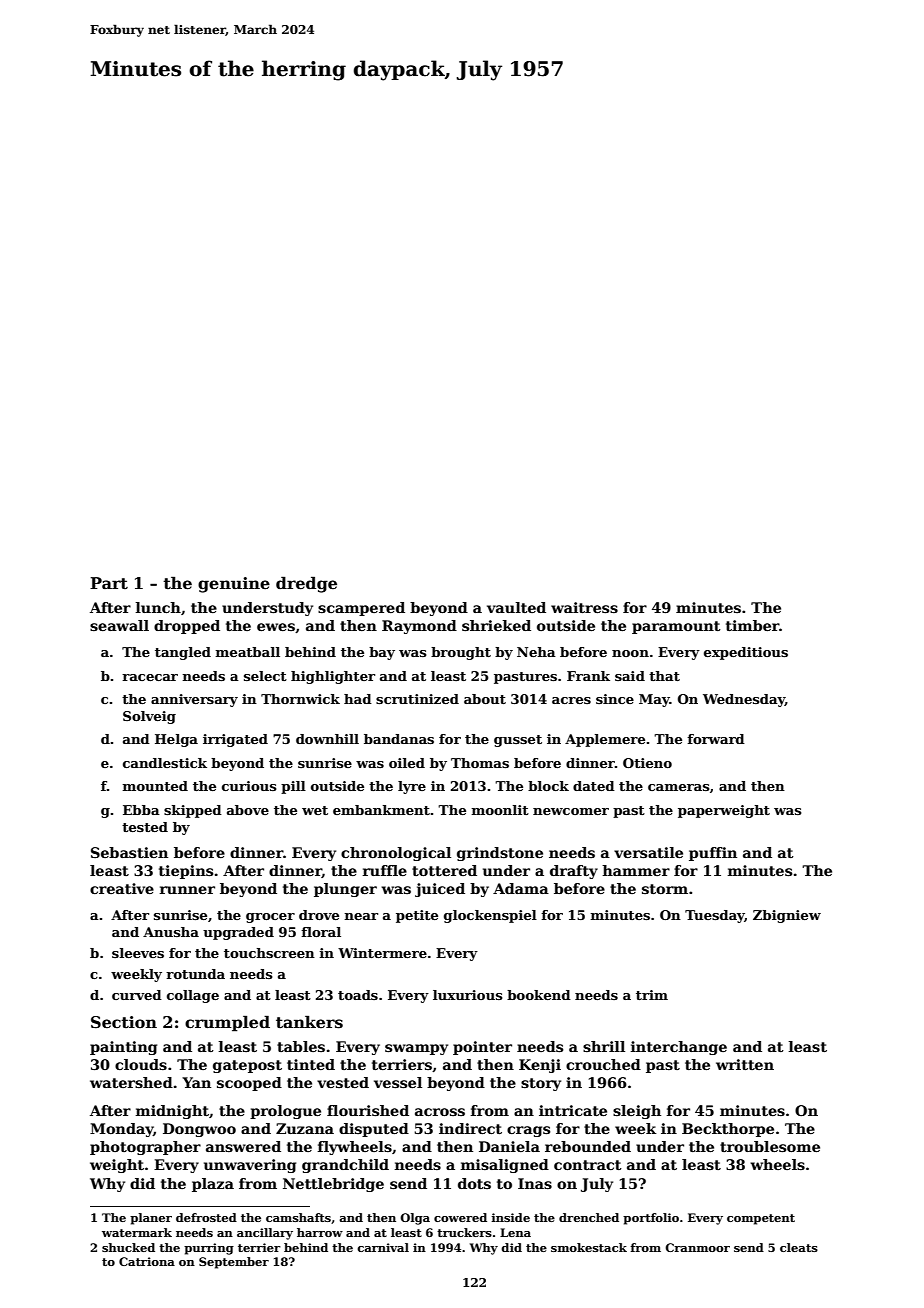  I want to click on vaulted, so click(516, 607).
